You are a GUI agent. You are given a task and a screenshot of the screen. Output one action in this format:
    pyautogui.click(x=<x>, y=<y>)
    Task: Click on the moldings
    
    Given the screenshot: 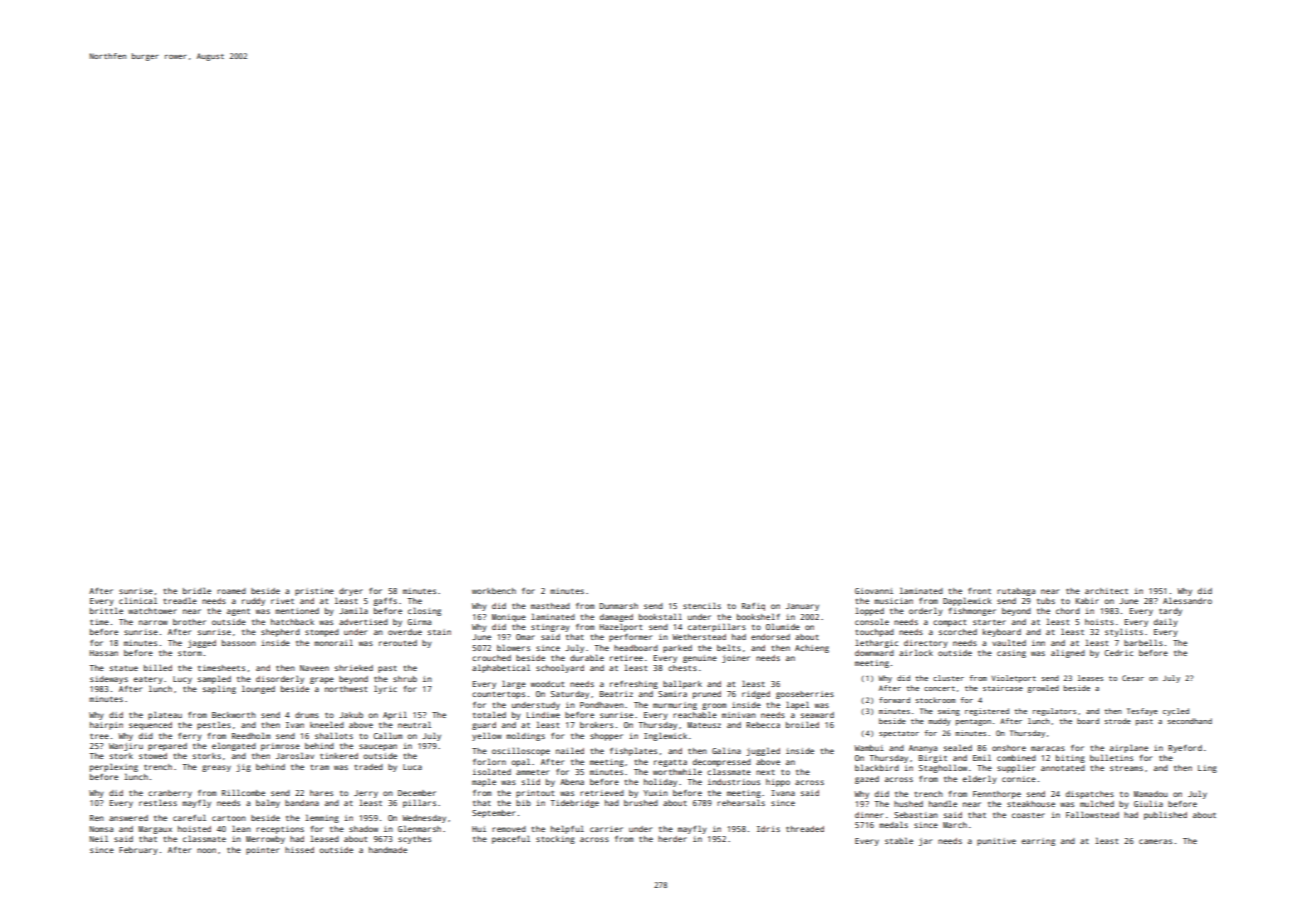 What is the action you would take?
    pyautogui.click(x=525, y=737)
